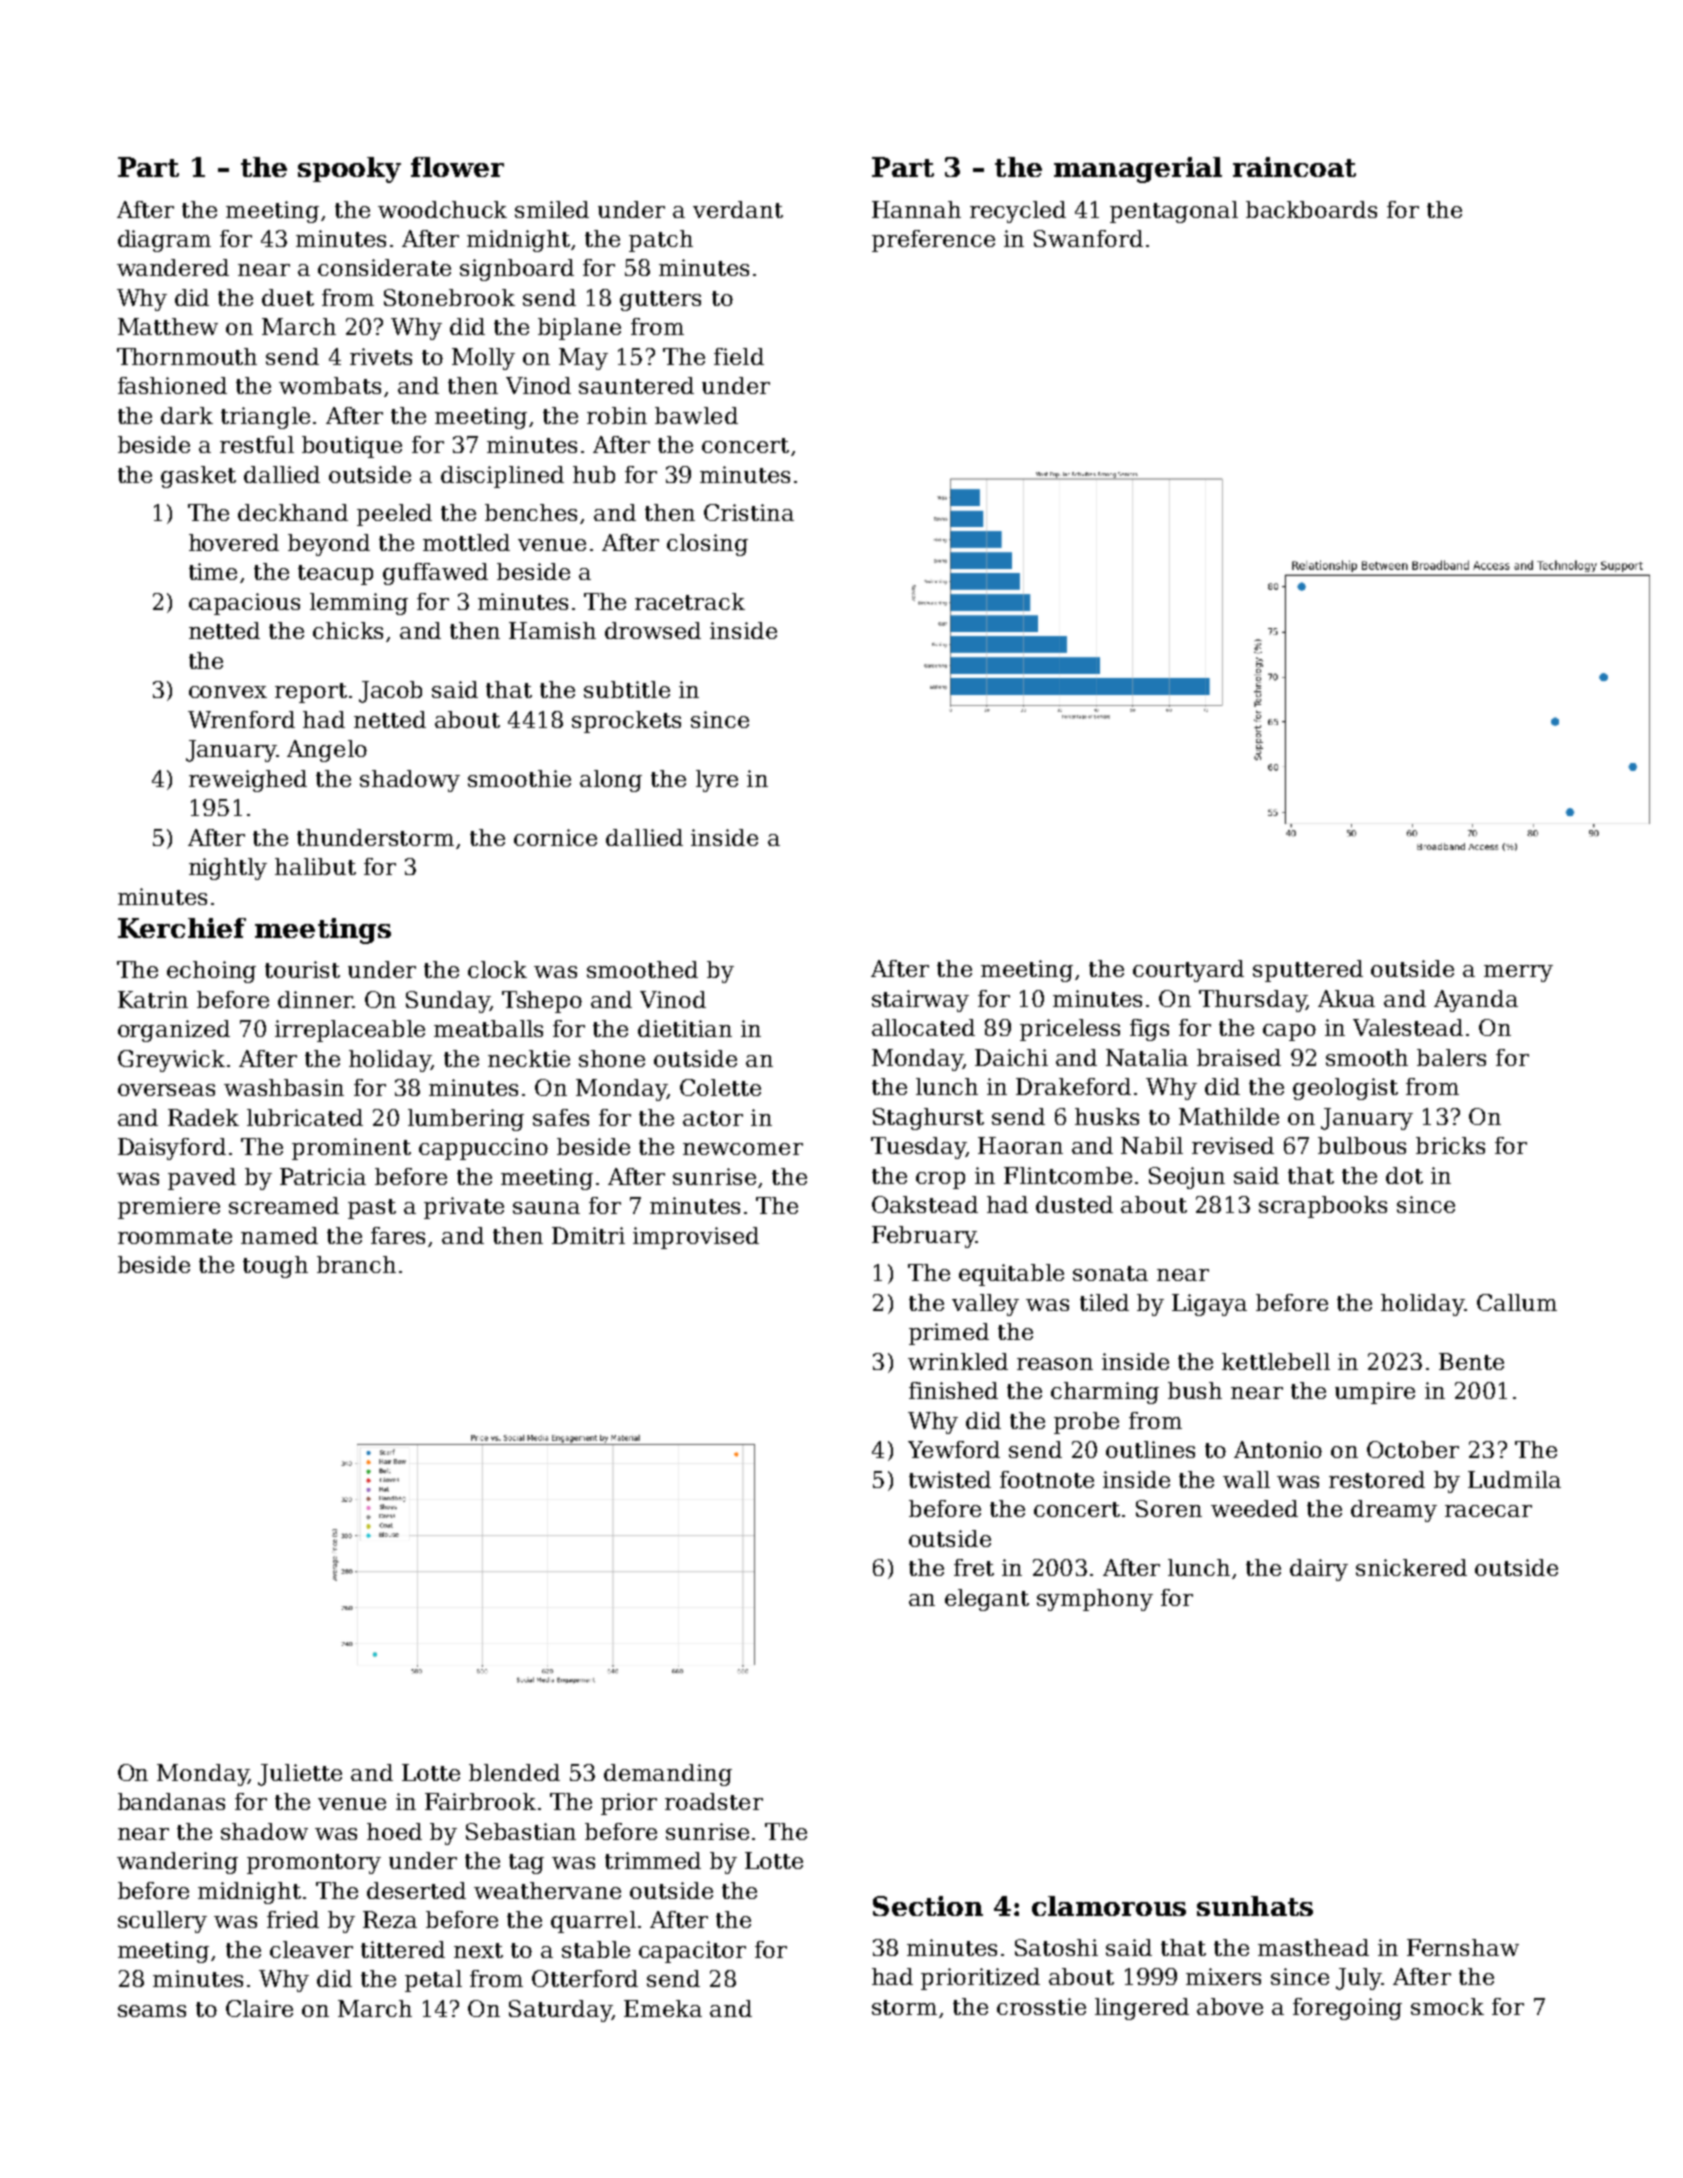  I want to click on backboards, so click(1311, 209).
